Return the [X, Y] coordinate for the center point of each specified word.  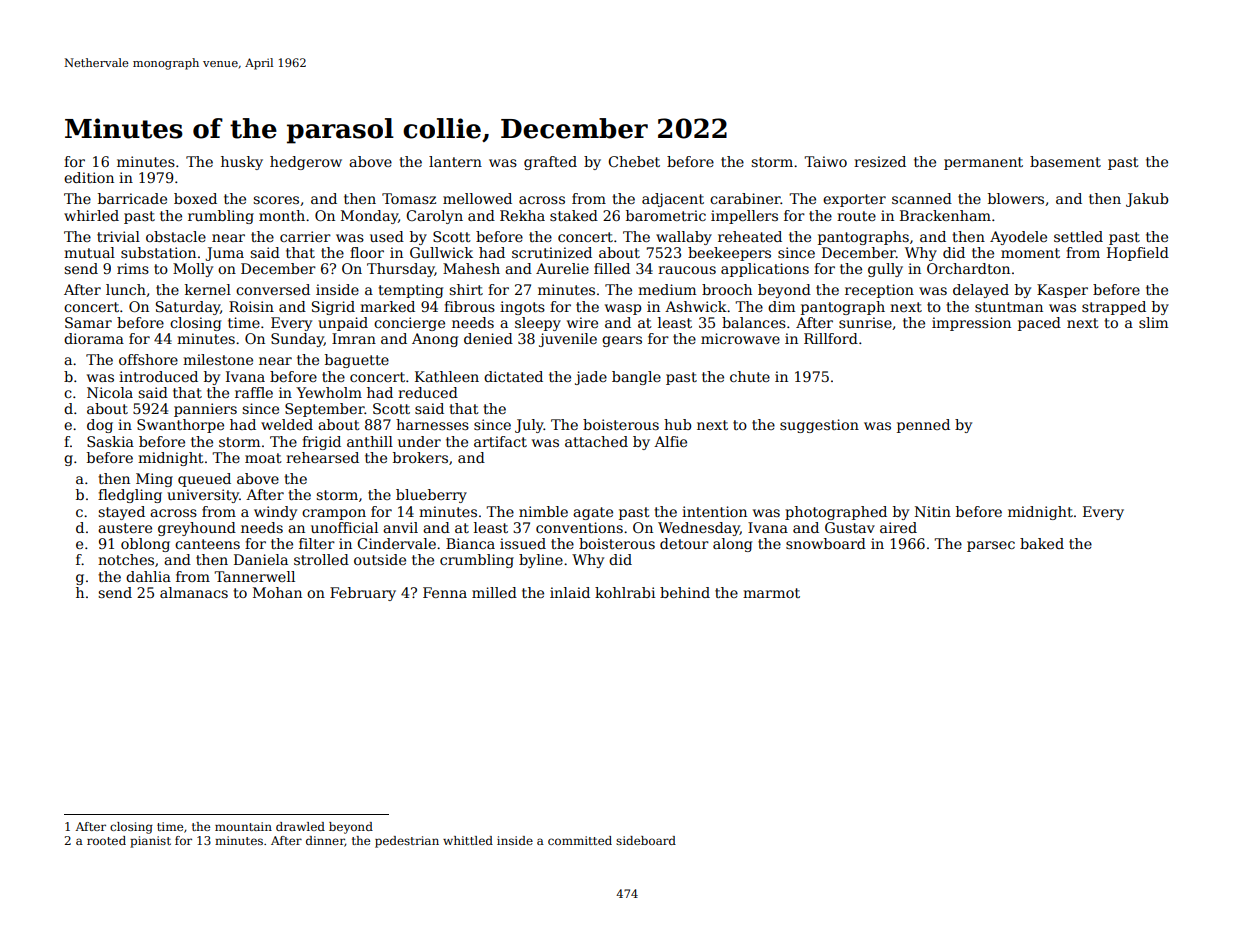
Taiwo [825, 161]
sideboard [646, 840]
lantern [455, 161]
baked [1042, 543]
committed [580, 840]
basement [1065, 161]
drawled [300, 826]
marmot [771, 593]
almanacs [194, 592]
